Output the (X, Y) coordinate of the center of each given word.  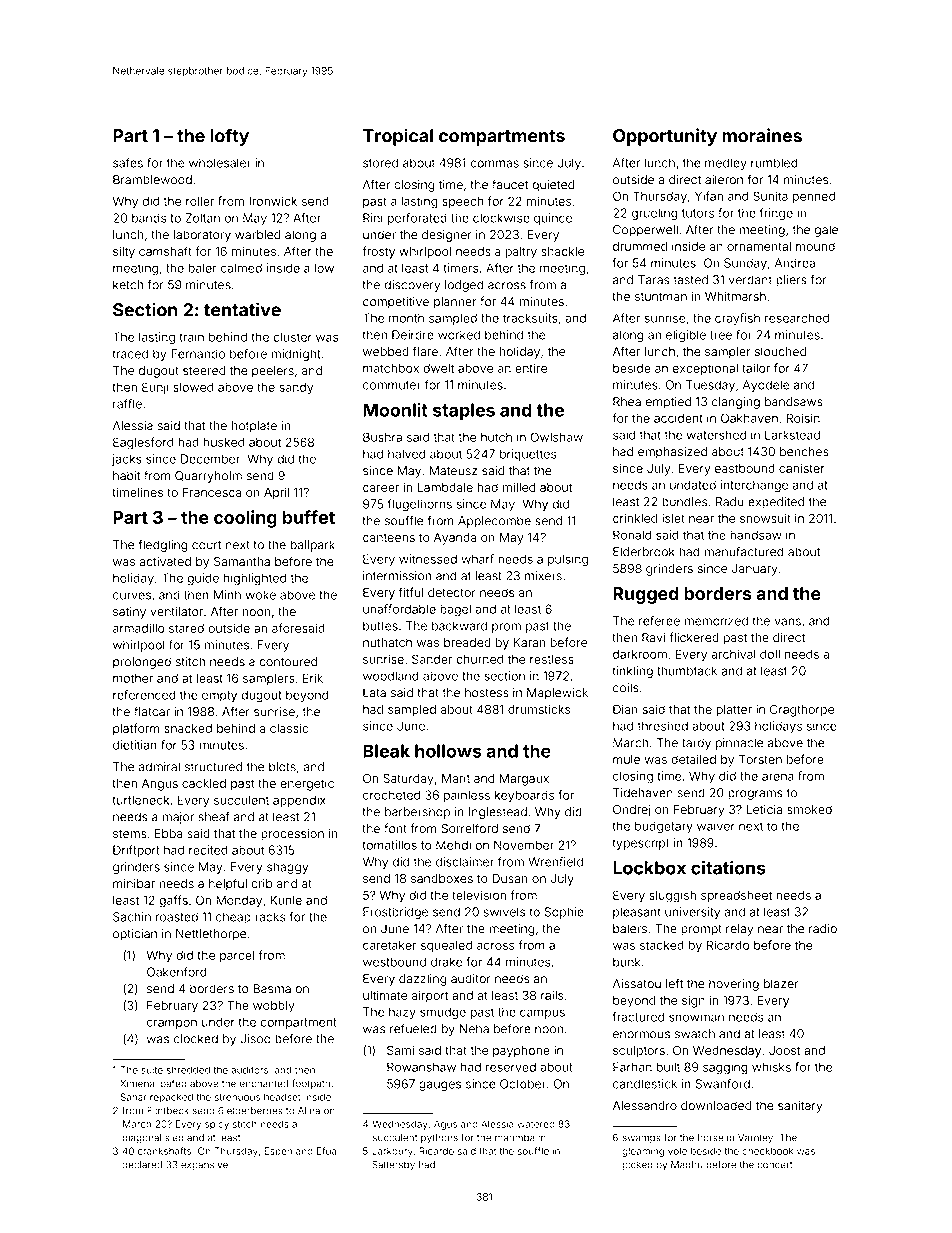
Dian (625, 709)
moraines (762, 135)
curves (132, 596)
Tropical (398, 137)
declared (142, 1165)
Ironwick (273, 201)
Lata (374, 693)
